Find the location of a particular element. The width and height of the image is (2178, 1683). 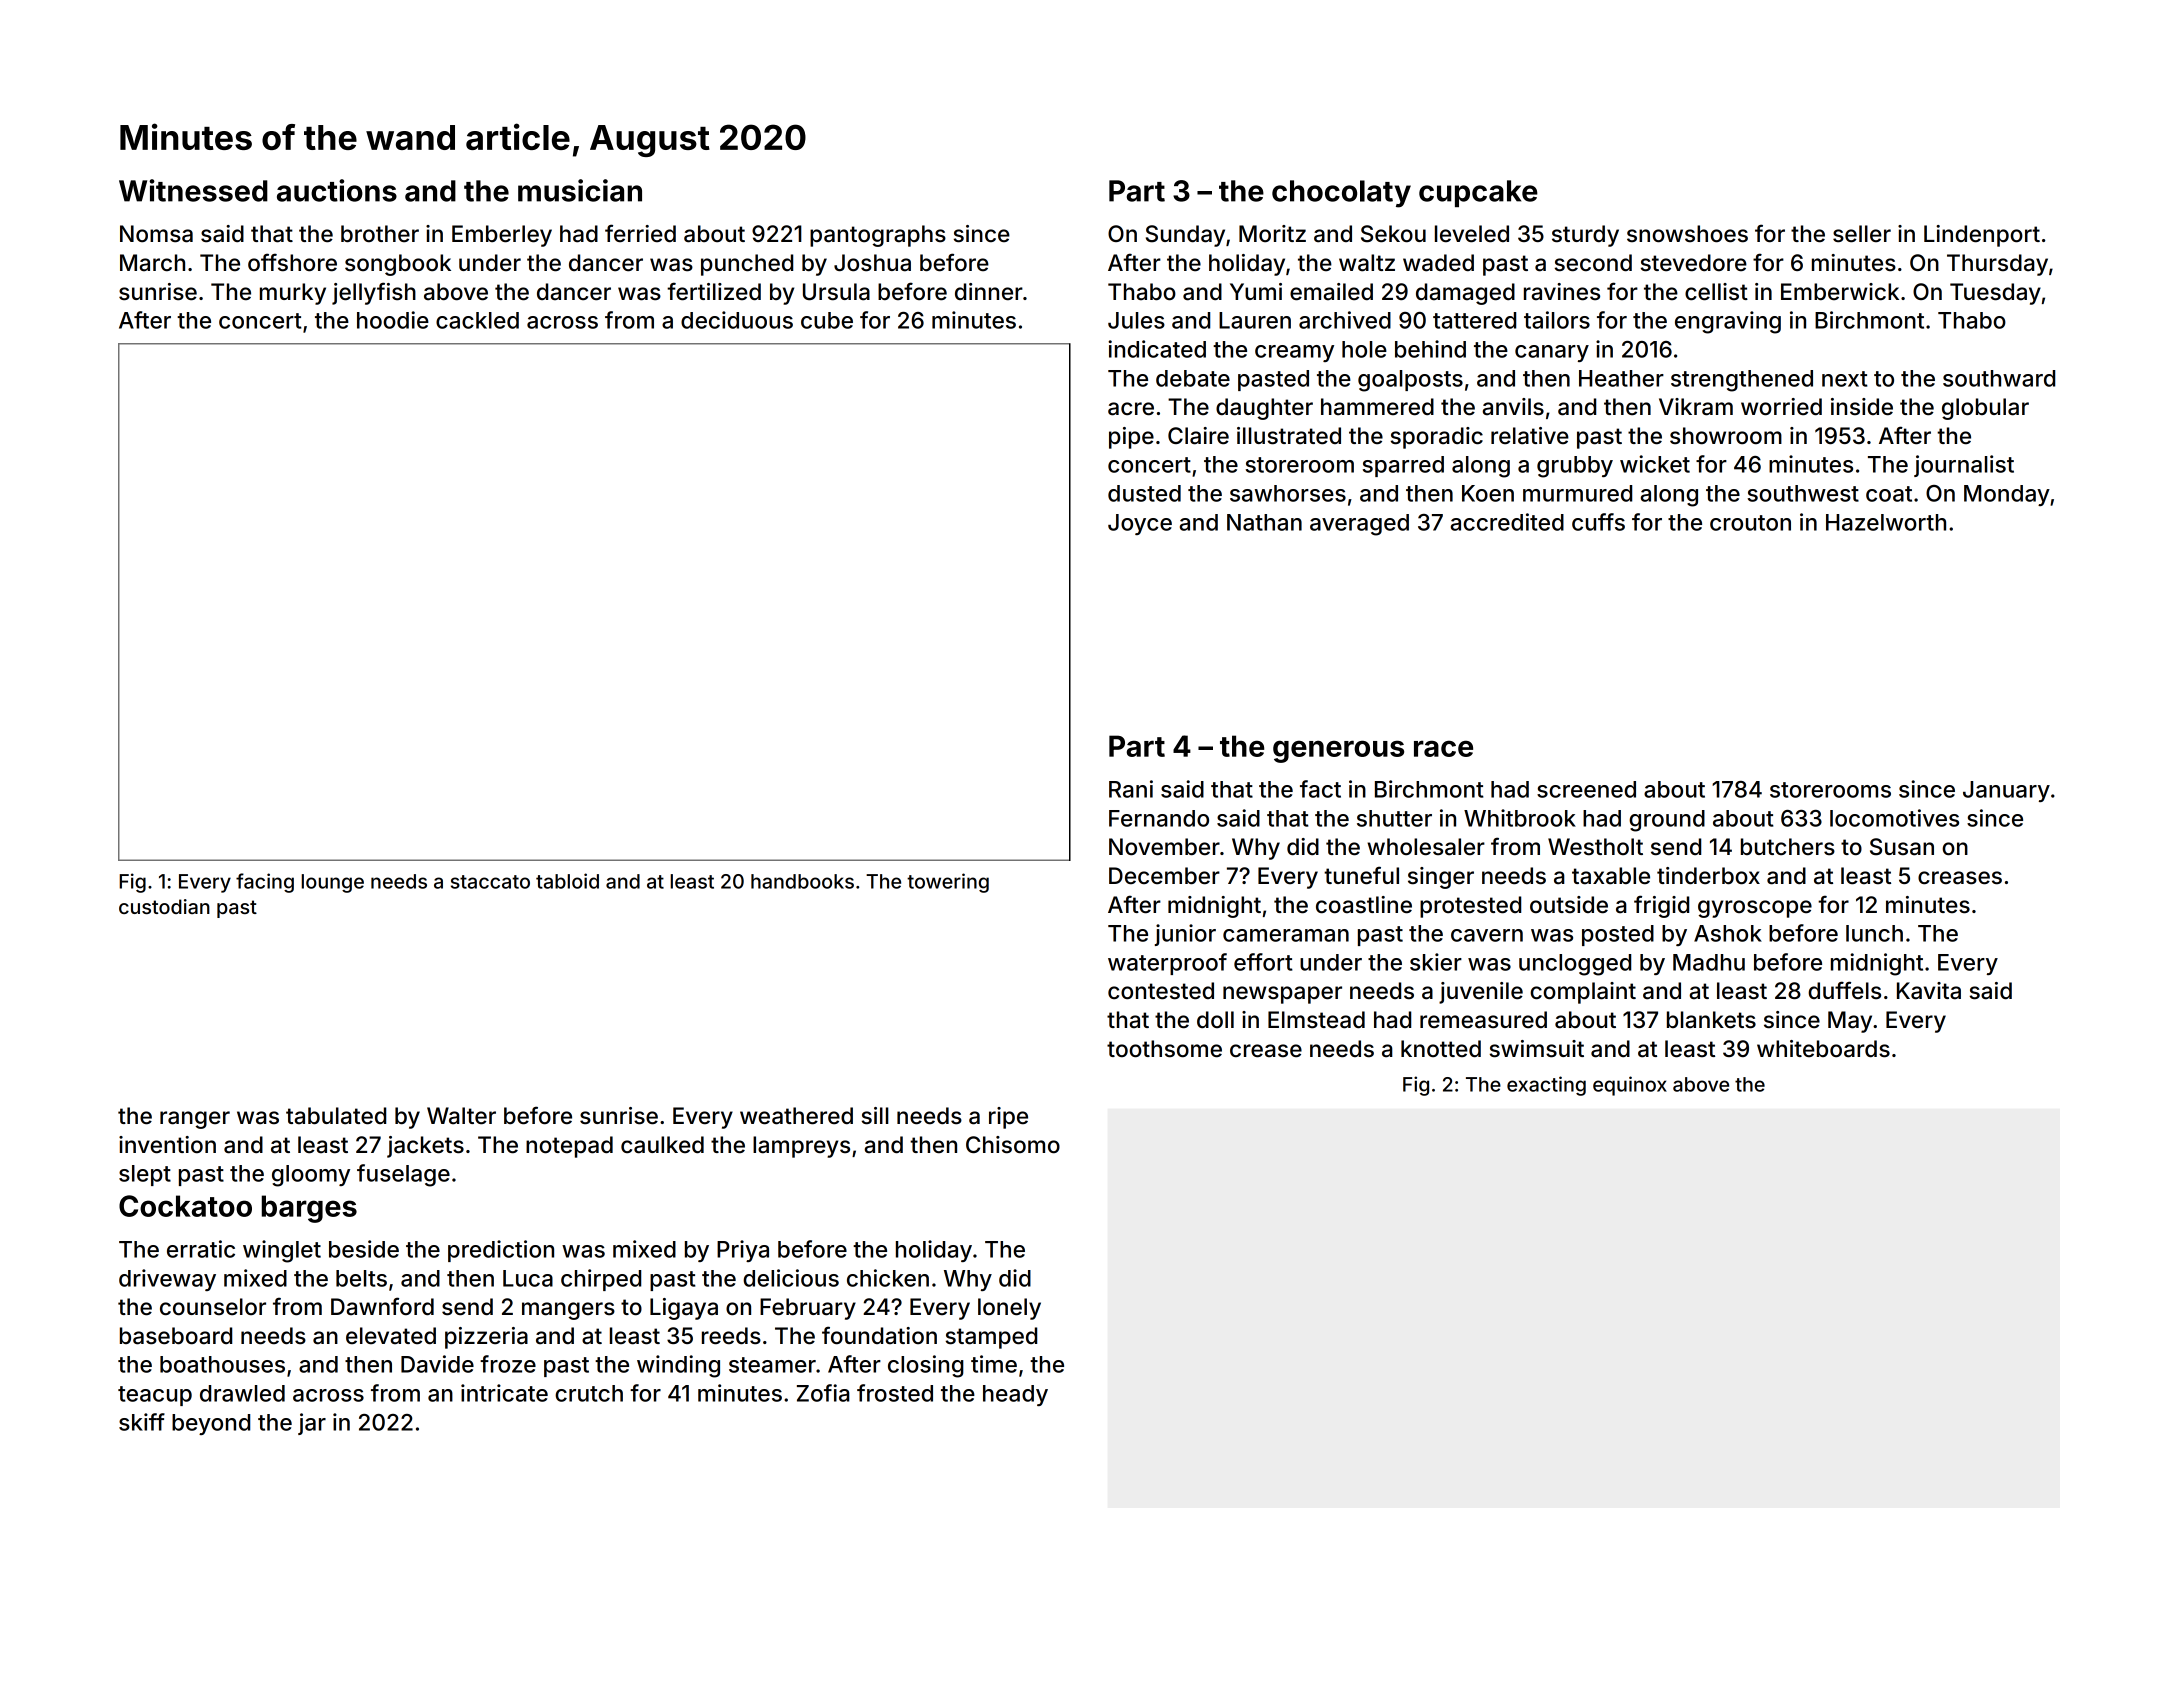

Chisomo is located at coordinates (1013, 1145).
